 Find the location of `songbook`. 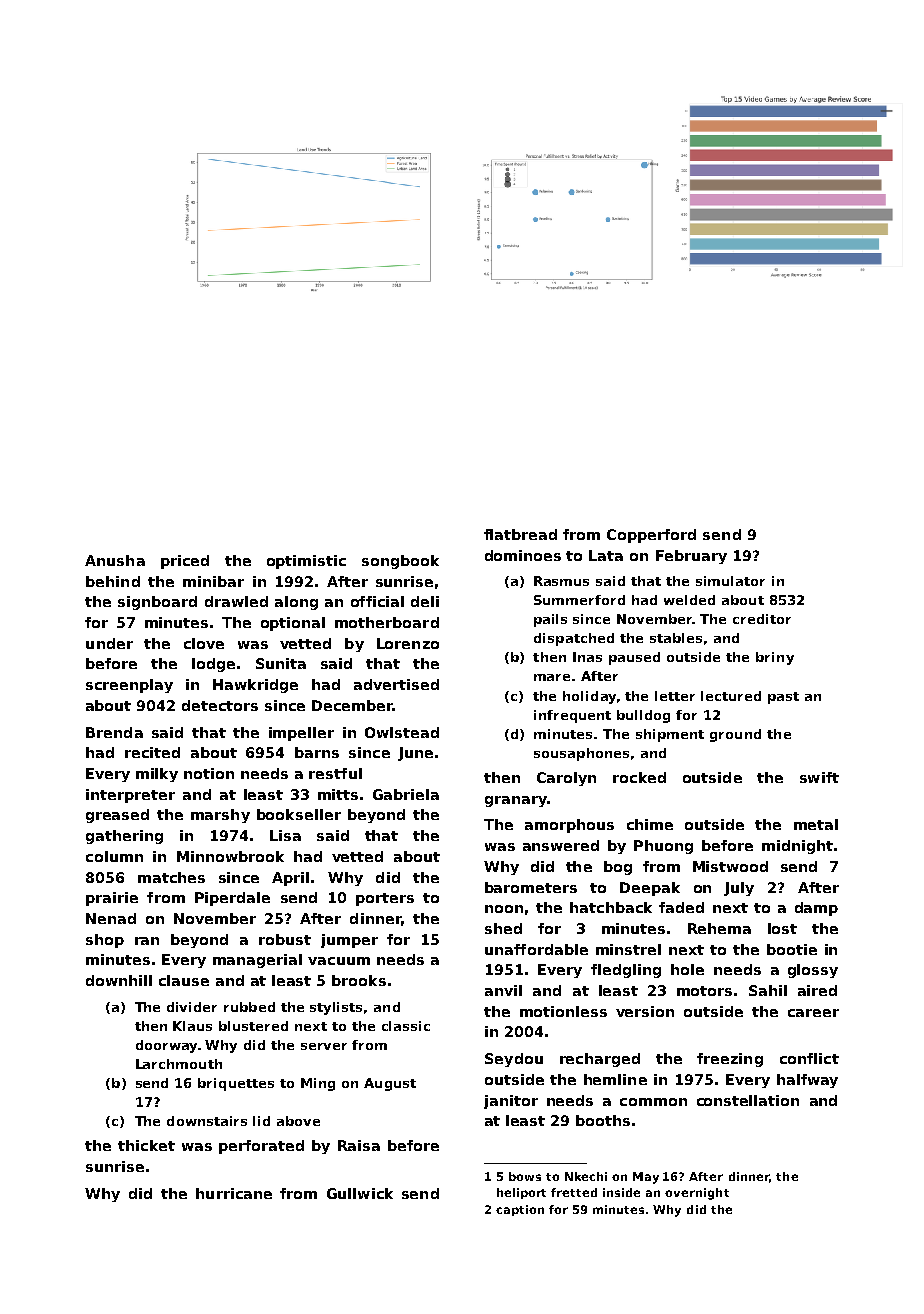

songbook is located at coordinates (400, 562).
